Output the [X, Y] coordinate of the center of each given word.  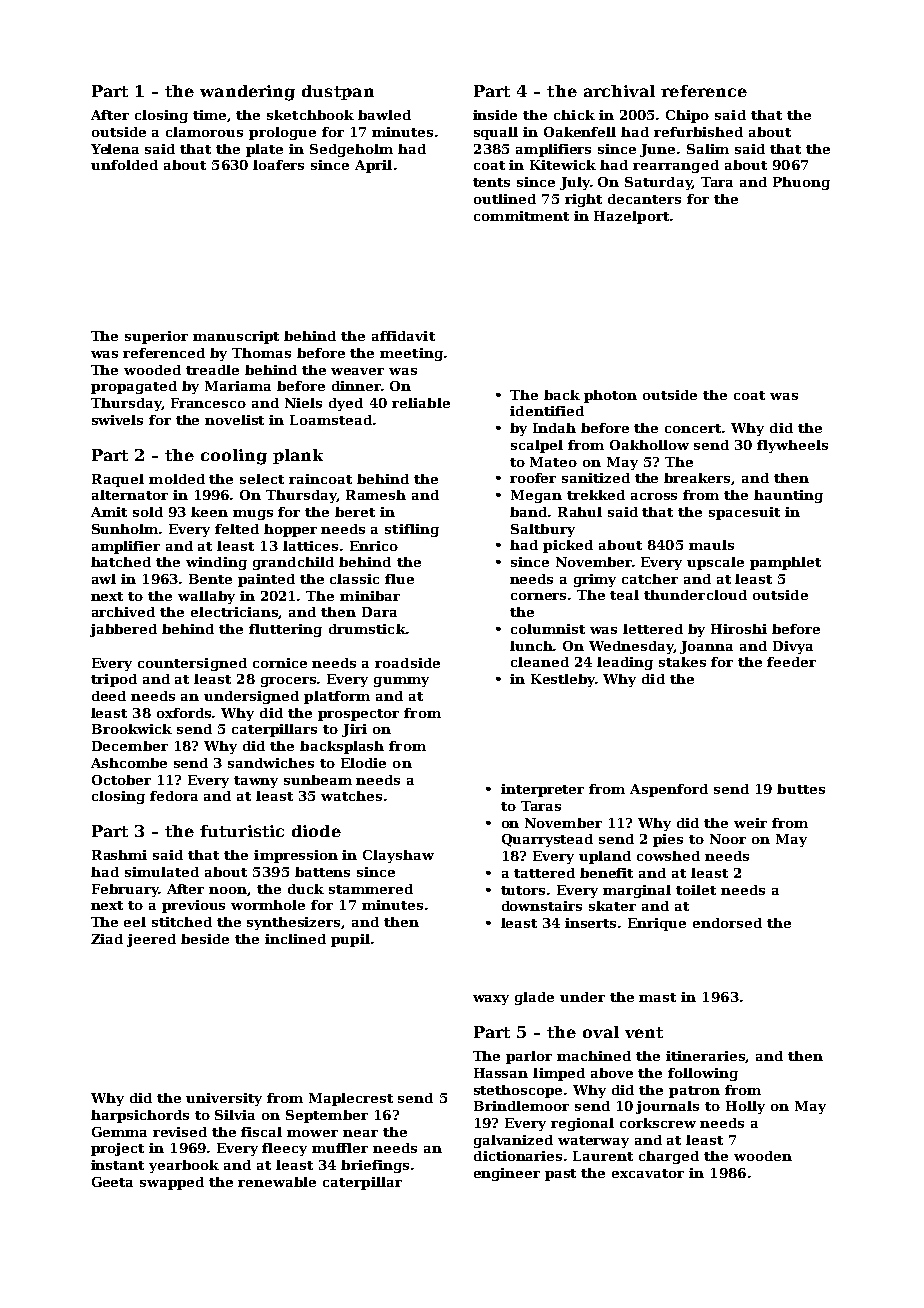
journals [667, 1107]
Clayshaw [398, 856]
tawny [256, 782]
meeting [411, 354]
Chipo [687, 116]
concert [694, 428]
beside [205, 939]
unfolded [124, 165]
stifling [412, 530]
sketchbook [310, 115]
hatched [121, 562]
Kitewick [563, 165]
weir [750, 823]
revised [180, 1132]
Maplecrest [351, 1099]
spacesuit [744, 513]
